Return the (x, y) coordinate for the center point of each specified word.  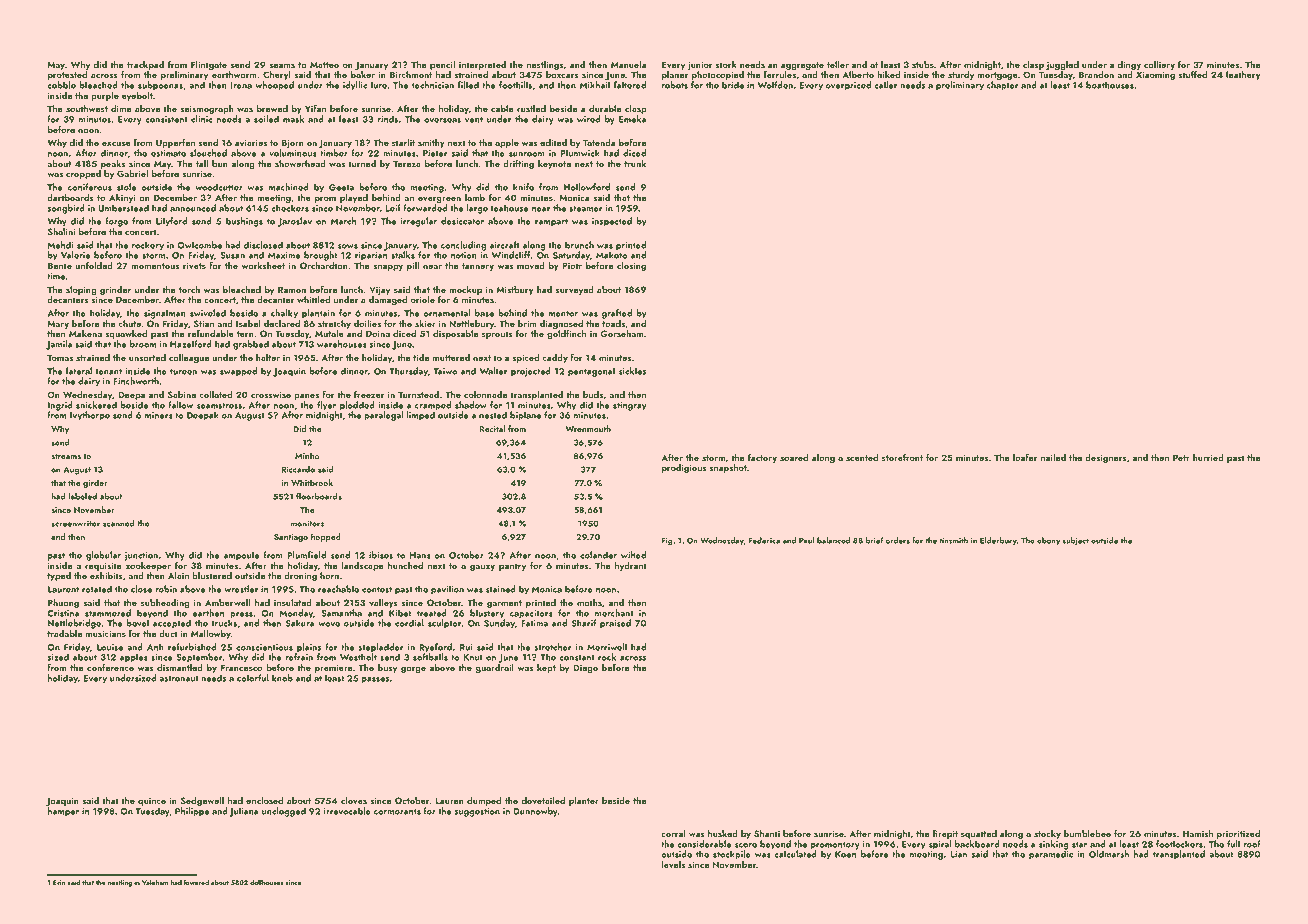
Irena (241, 85)
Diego (585, 668)
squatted (979, 834)
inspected (612, 222)
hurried (1208, 457)
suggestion (477, 812)
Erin (59, 882)
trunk (635, 163)
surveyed (575, 290)
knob (282, 678)
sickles (633, 371)
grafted (617, 314)
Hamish (1198, 833)
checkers (290, 208)
